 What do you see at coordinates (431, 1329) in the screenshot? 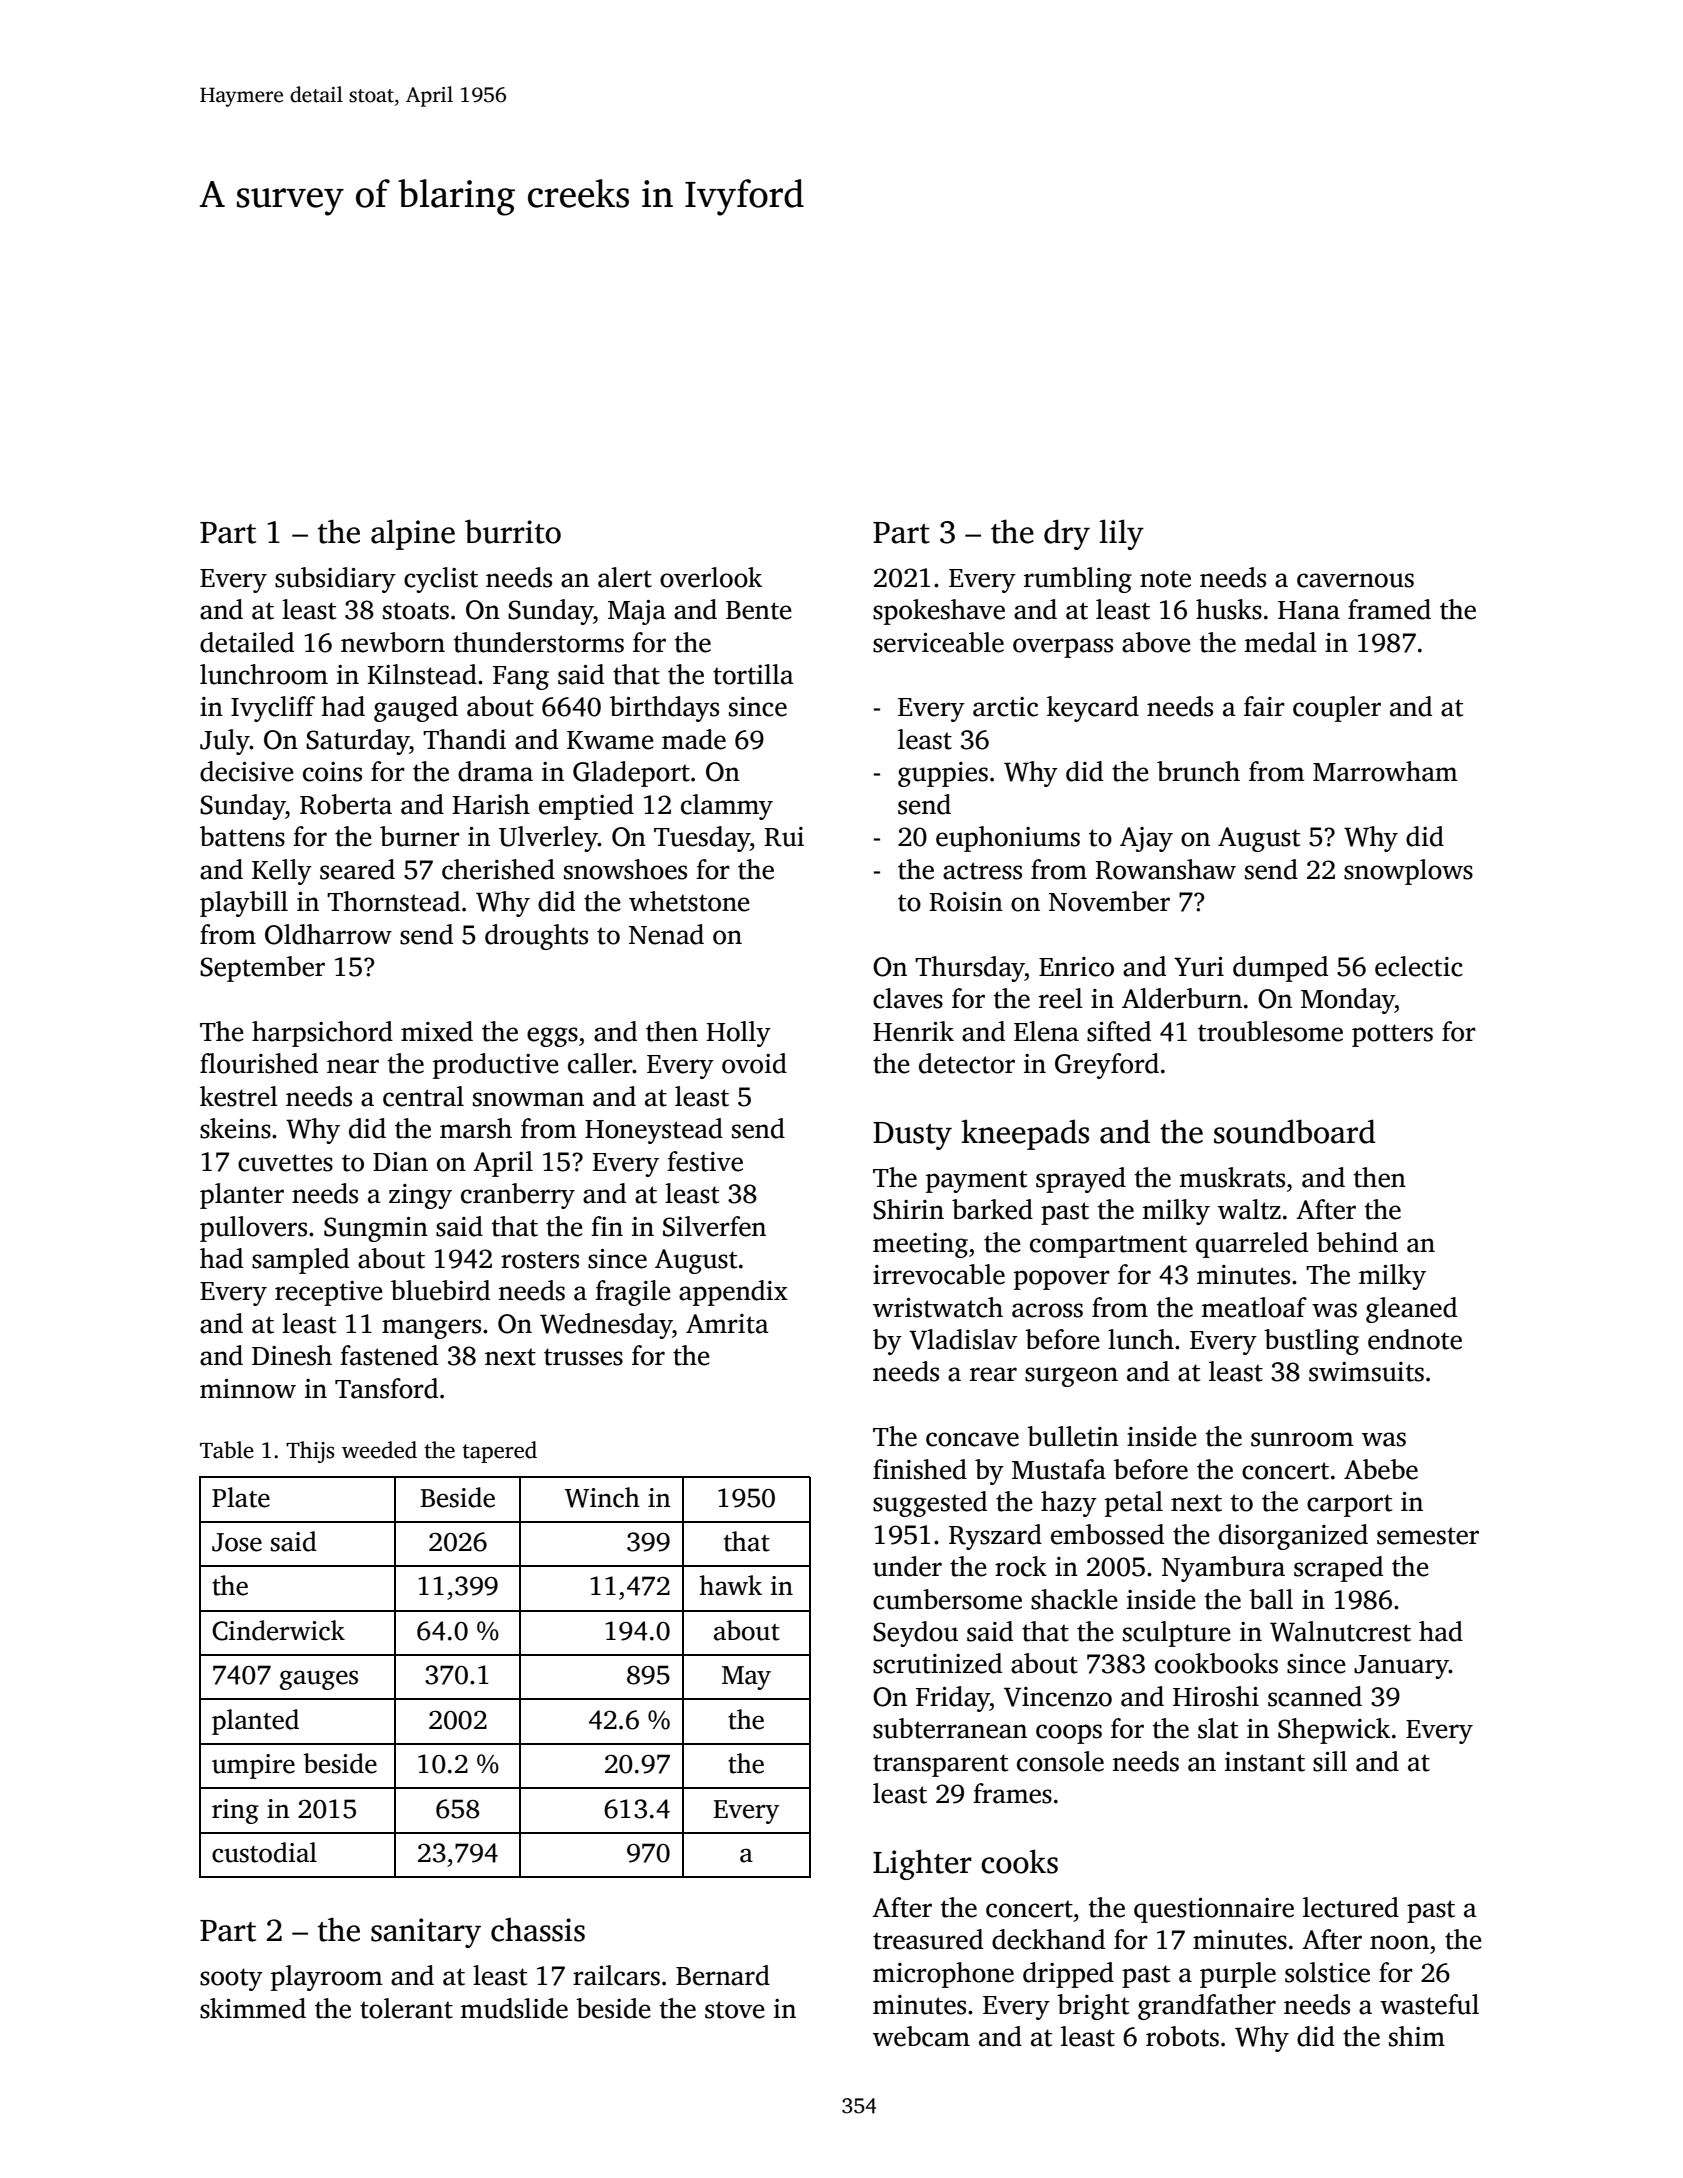
I see `mangers` at bounding box center [431, 1329].
